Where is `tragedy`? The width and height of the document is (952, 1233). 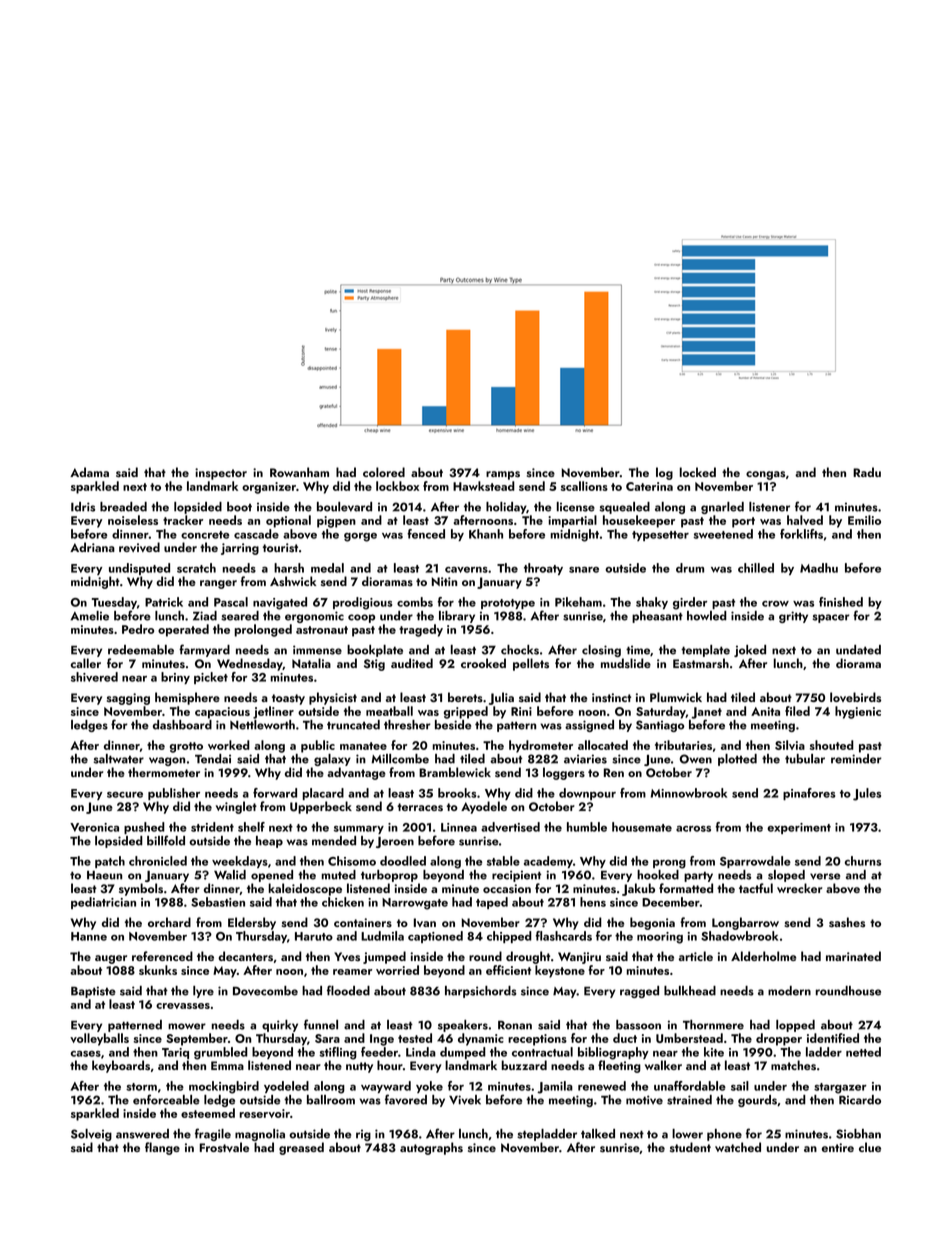
tragedy is located at coordinates (421, 630).
